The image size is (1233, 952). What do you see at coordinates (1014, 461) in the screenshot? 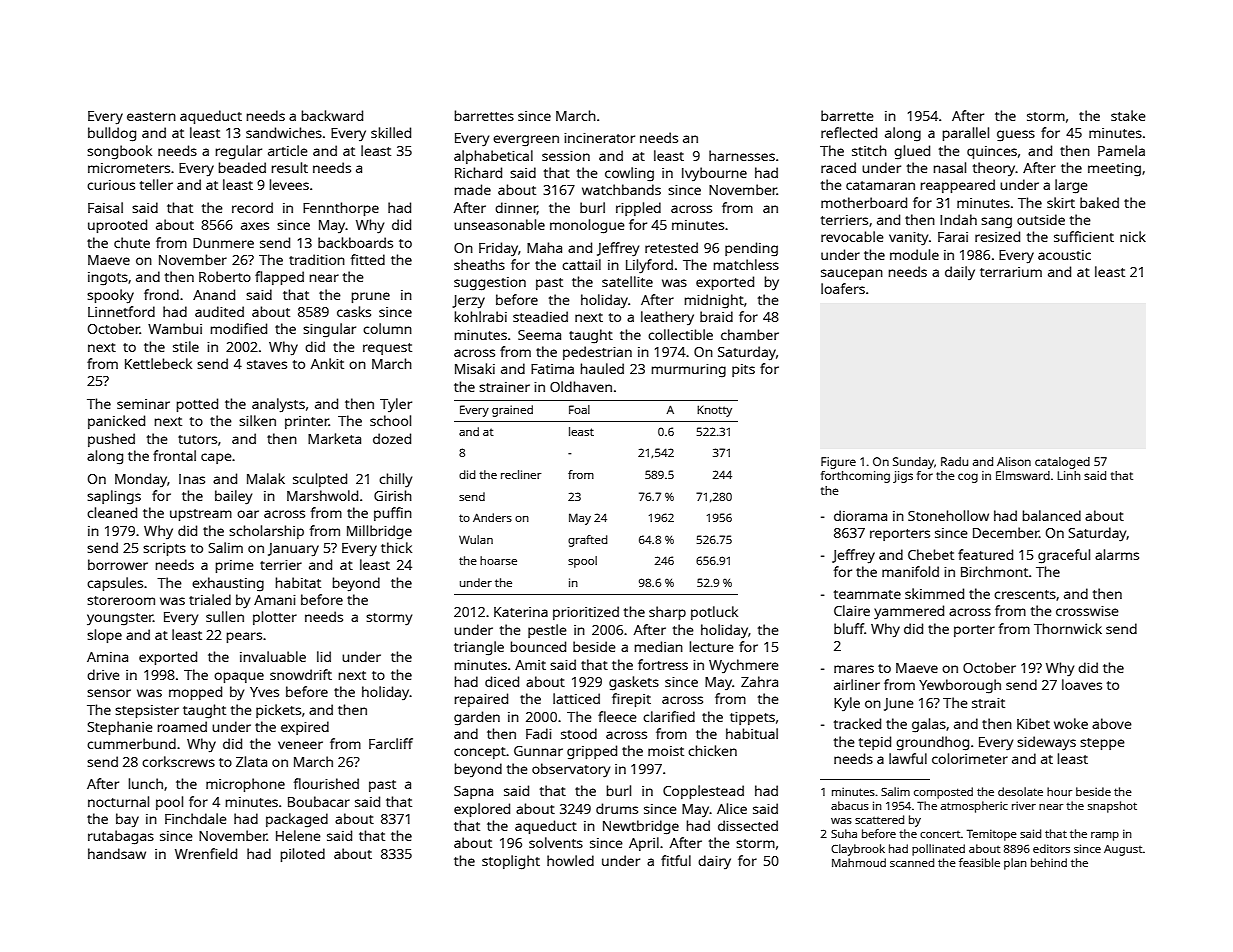
I see `Alison` at bounding box center [1014, 461].
